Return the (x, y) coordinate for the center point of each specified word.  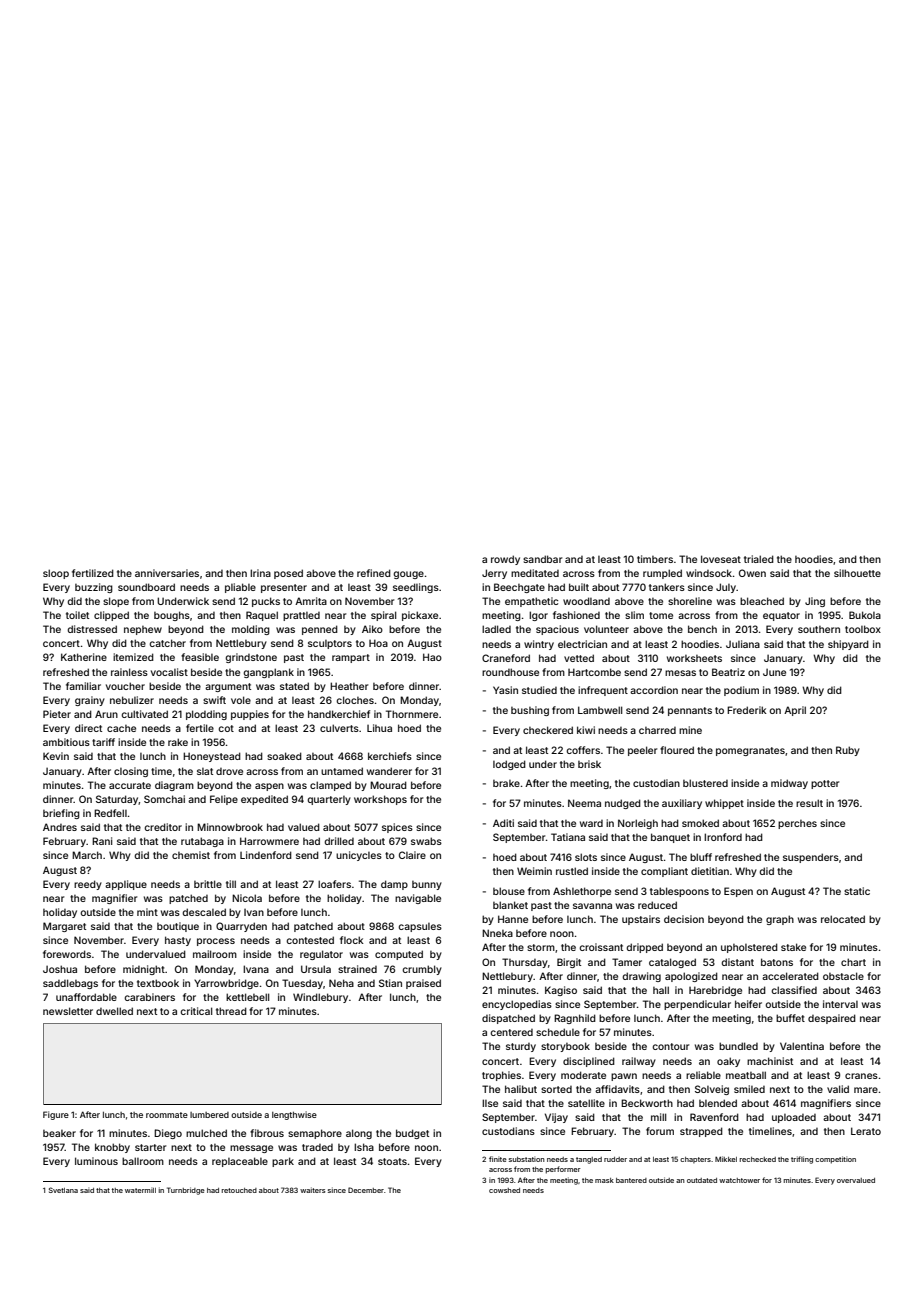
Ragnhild (575, 1019)
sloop (56, 574)
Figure (56, 1115)
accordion (654, 690)
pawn (624, 1077)
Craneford (506, 658)
